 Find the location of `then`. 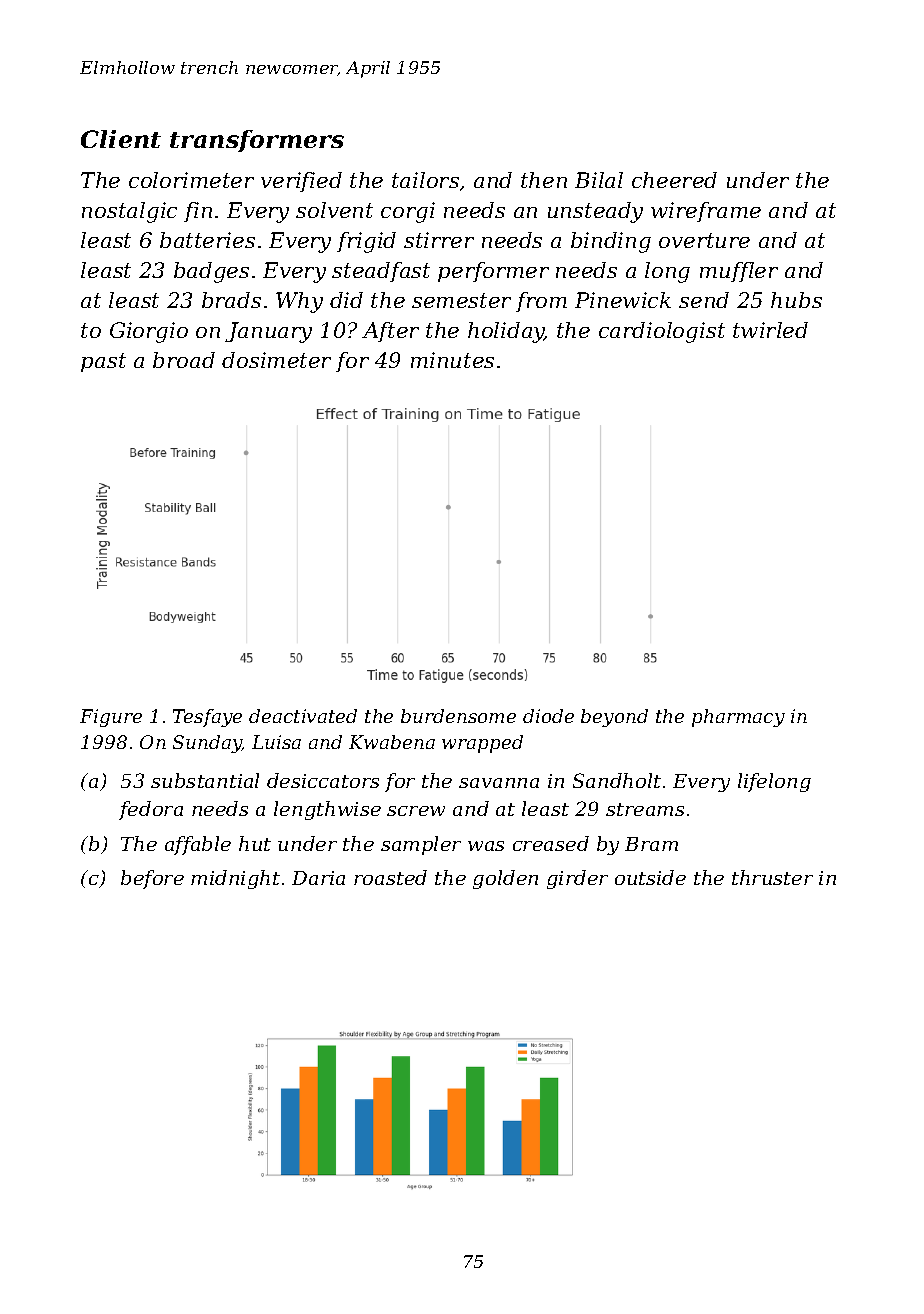

then is located at coordinates (544, 180).
